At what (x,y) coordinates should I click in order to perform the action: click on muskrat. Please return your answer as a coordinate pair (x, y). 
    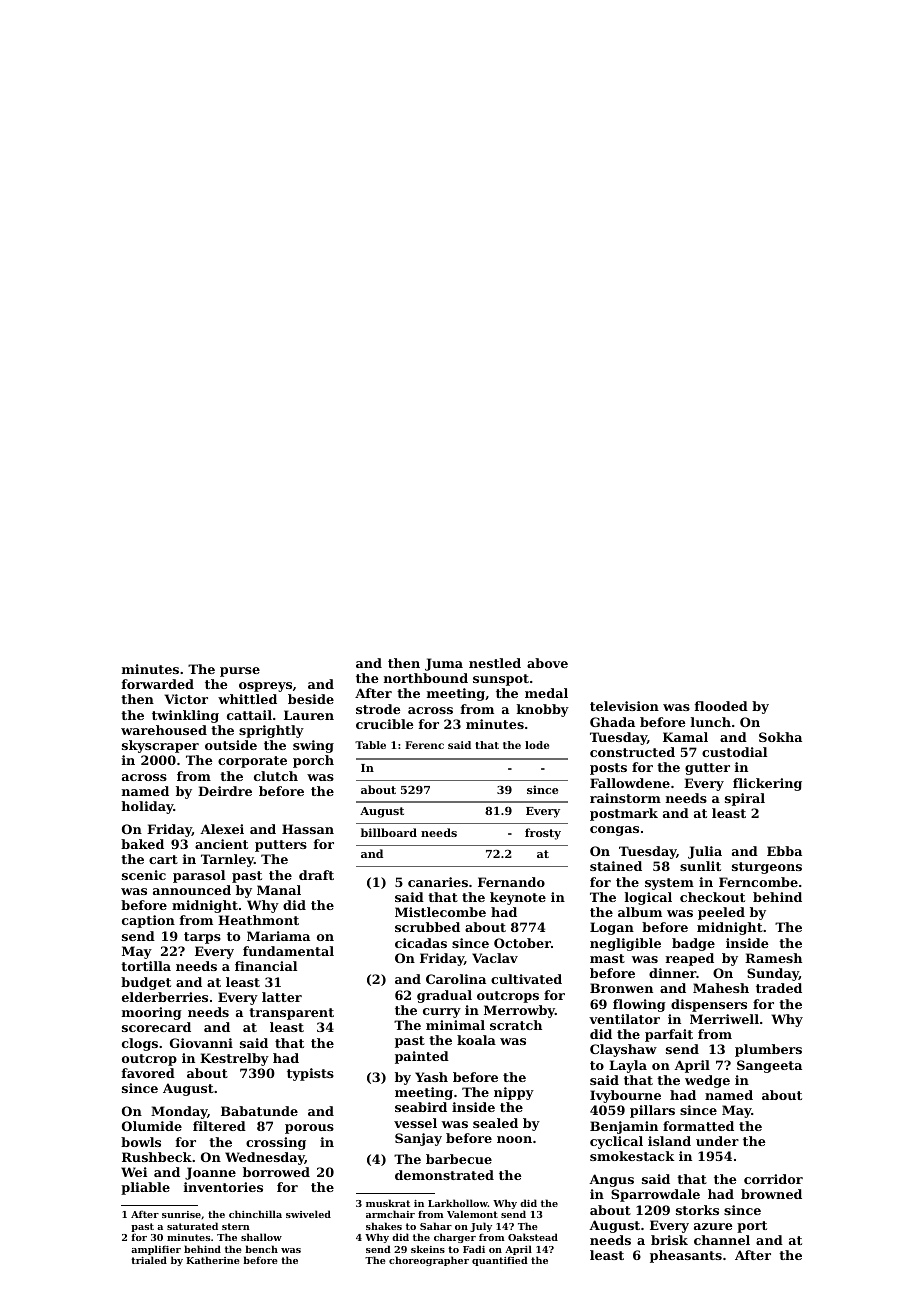
    Looking at the image, I should click on (388, 1203).
